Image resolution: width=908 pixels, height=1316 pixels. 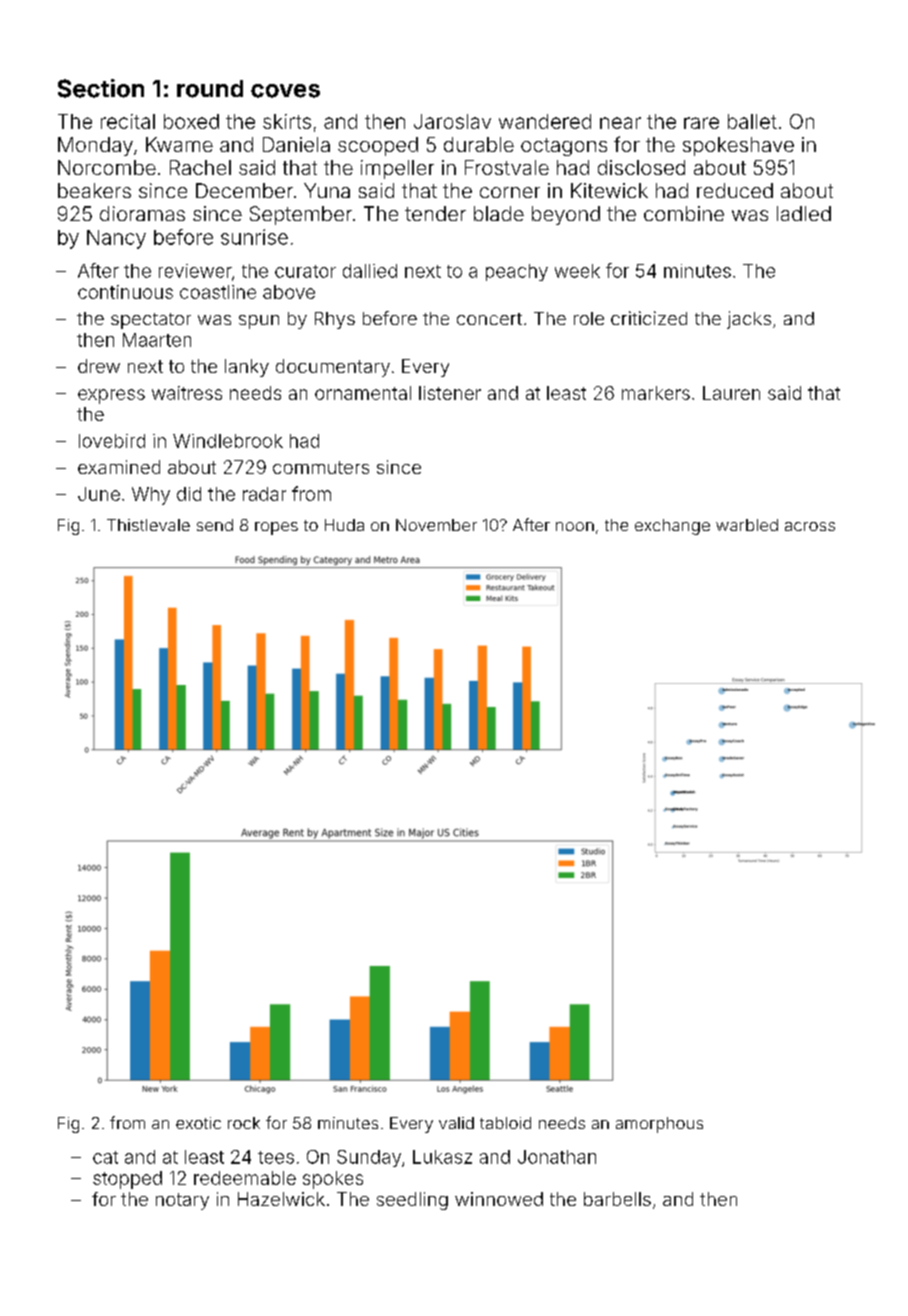 What do you see at coordinates (656, 393) in the document?
I see `markers` at bounding box center [656, 393].
